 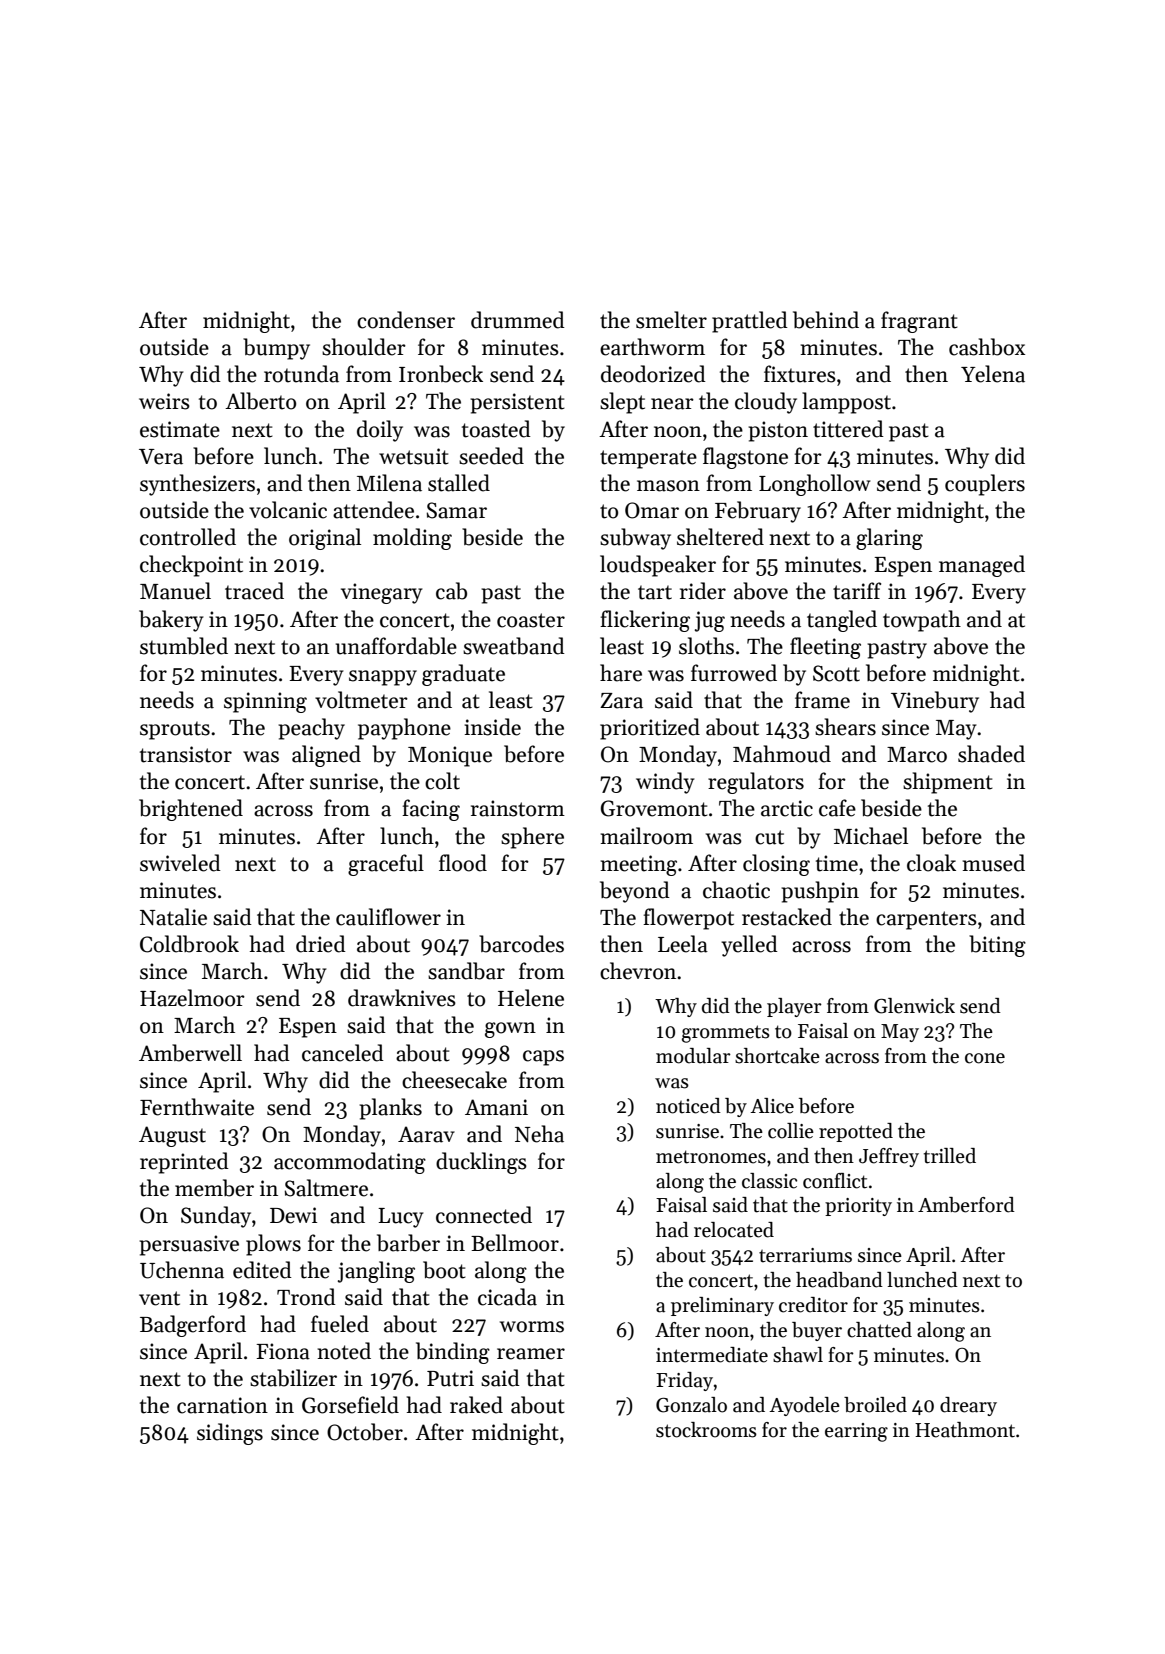 I want to click on biting, so click(x=997, y=946).
